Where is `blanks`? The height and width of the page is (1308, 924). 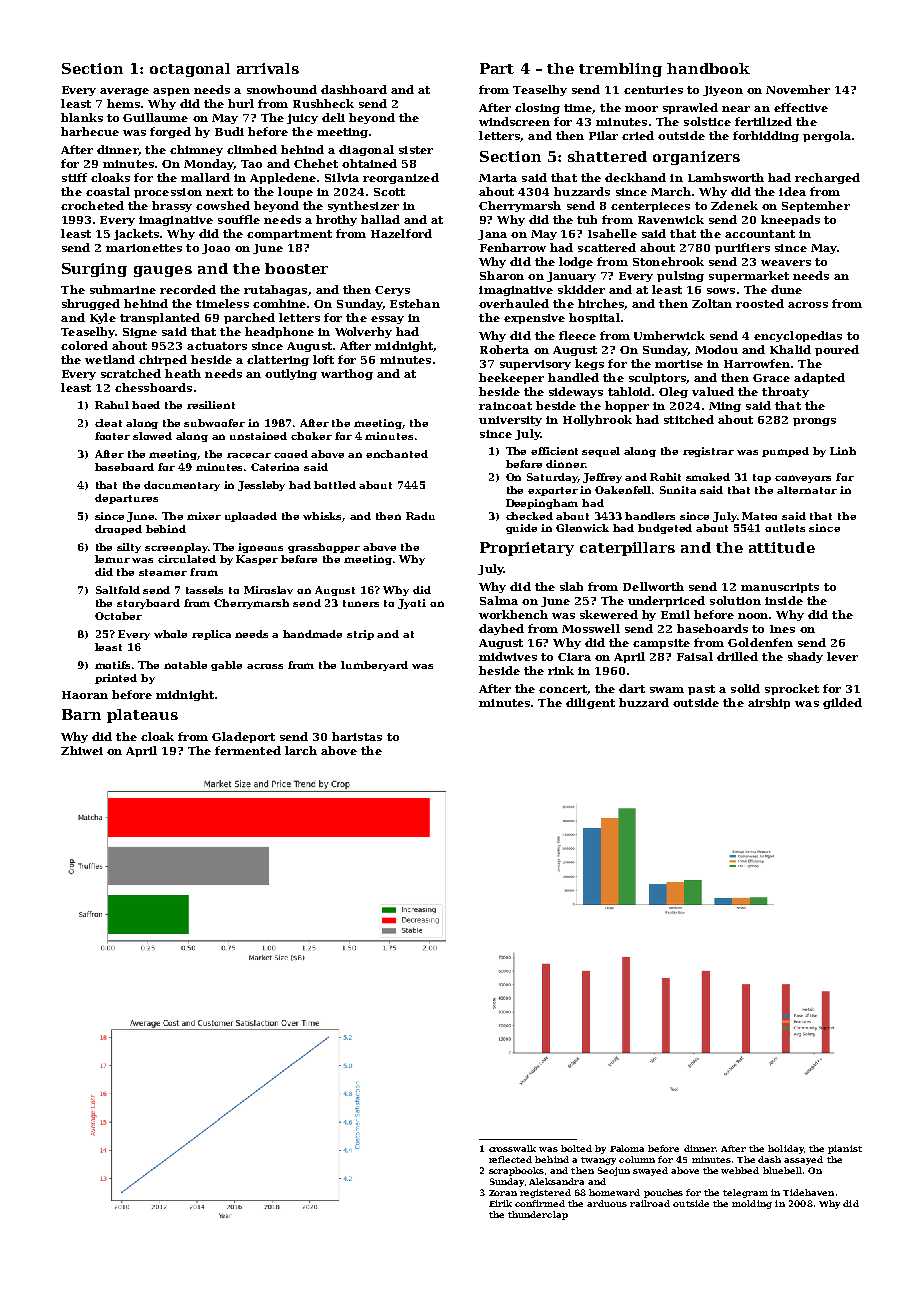
blanks is located at coordinates (82, 117).
